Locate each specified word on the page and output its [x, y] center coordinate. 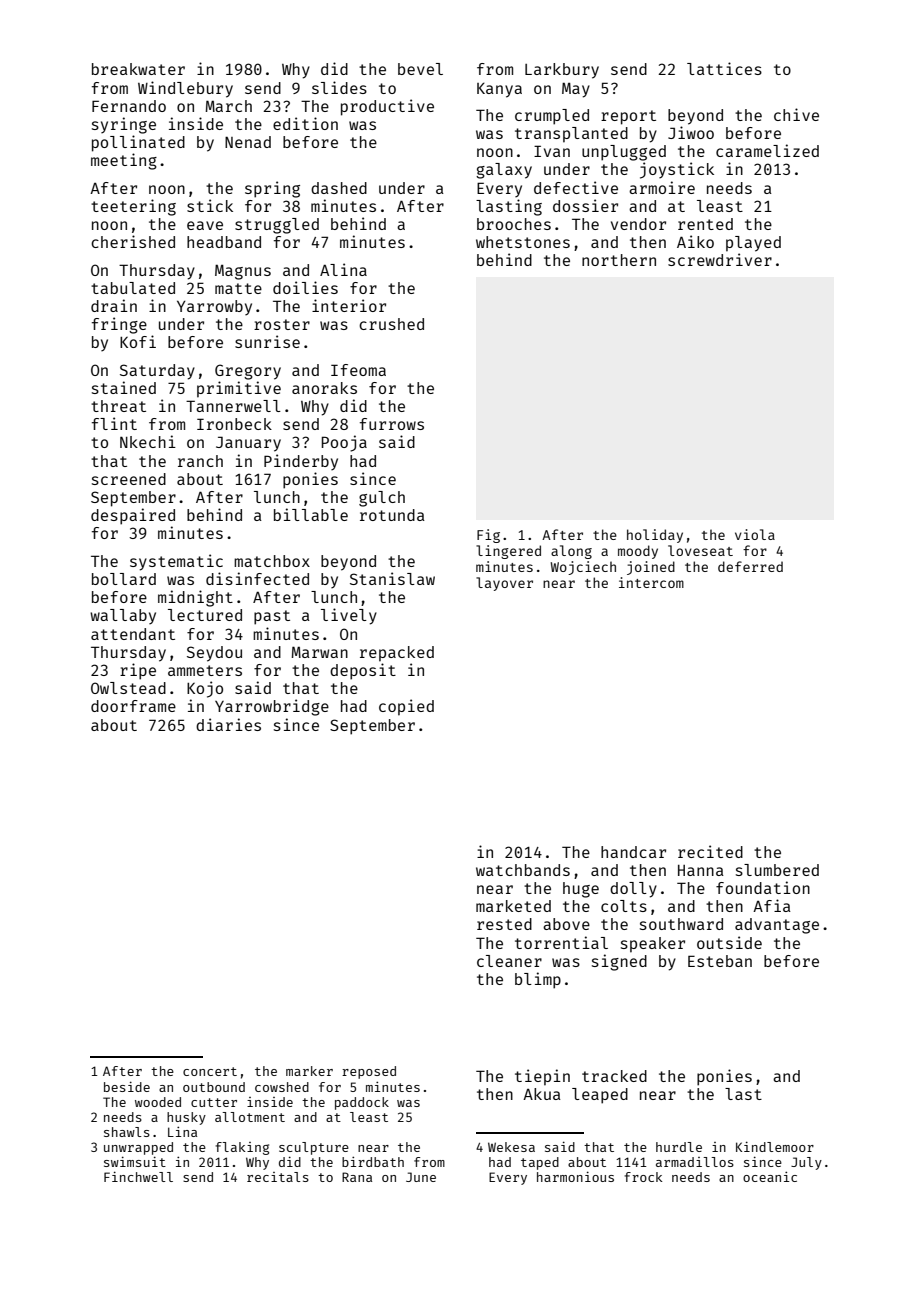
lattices [724, 68]
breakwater [138, 69]
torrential [561, 942]
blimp [538, 980]
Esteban [720, 961]
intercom [651, 582]
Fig [488, 536]
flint [114, 423]
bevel [420, 69]
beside [127, 1086]
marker [309, 1071]
